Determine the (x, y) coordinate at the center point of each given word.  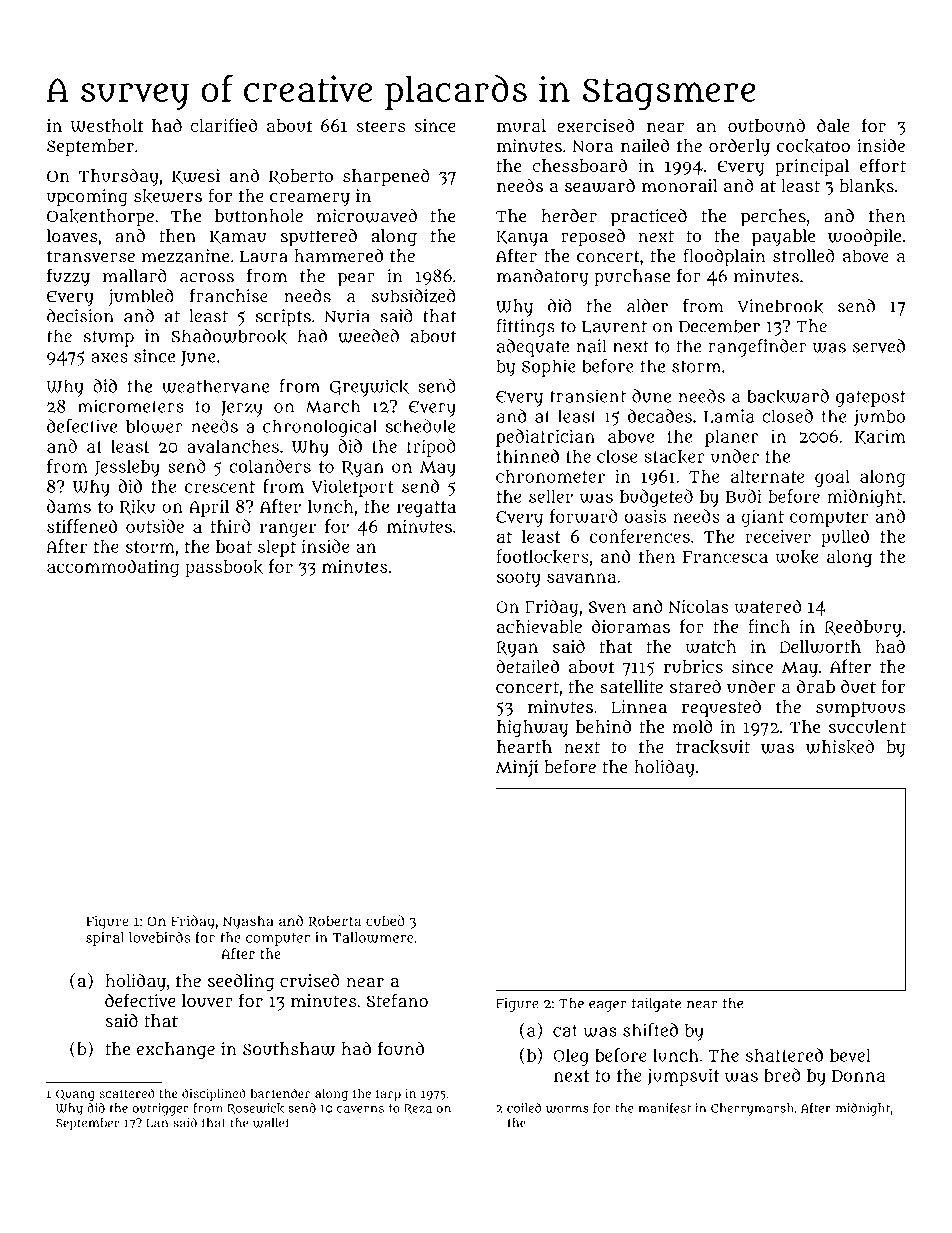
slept (277, 548)
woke (797, 557)
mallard (135, 276)
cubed (385, 920)
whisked (840, 747)
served (879, 346)
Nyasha (248, 922)
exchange (176, 1051)
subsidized (414, 296)
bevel (850, 1055)
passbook (224, 568)
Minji (517, 768)
